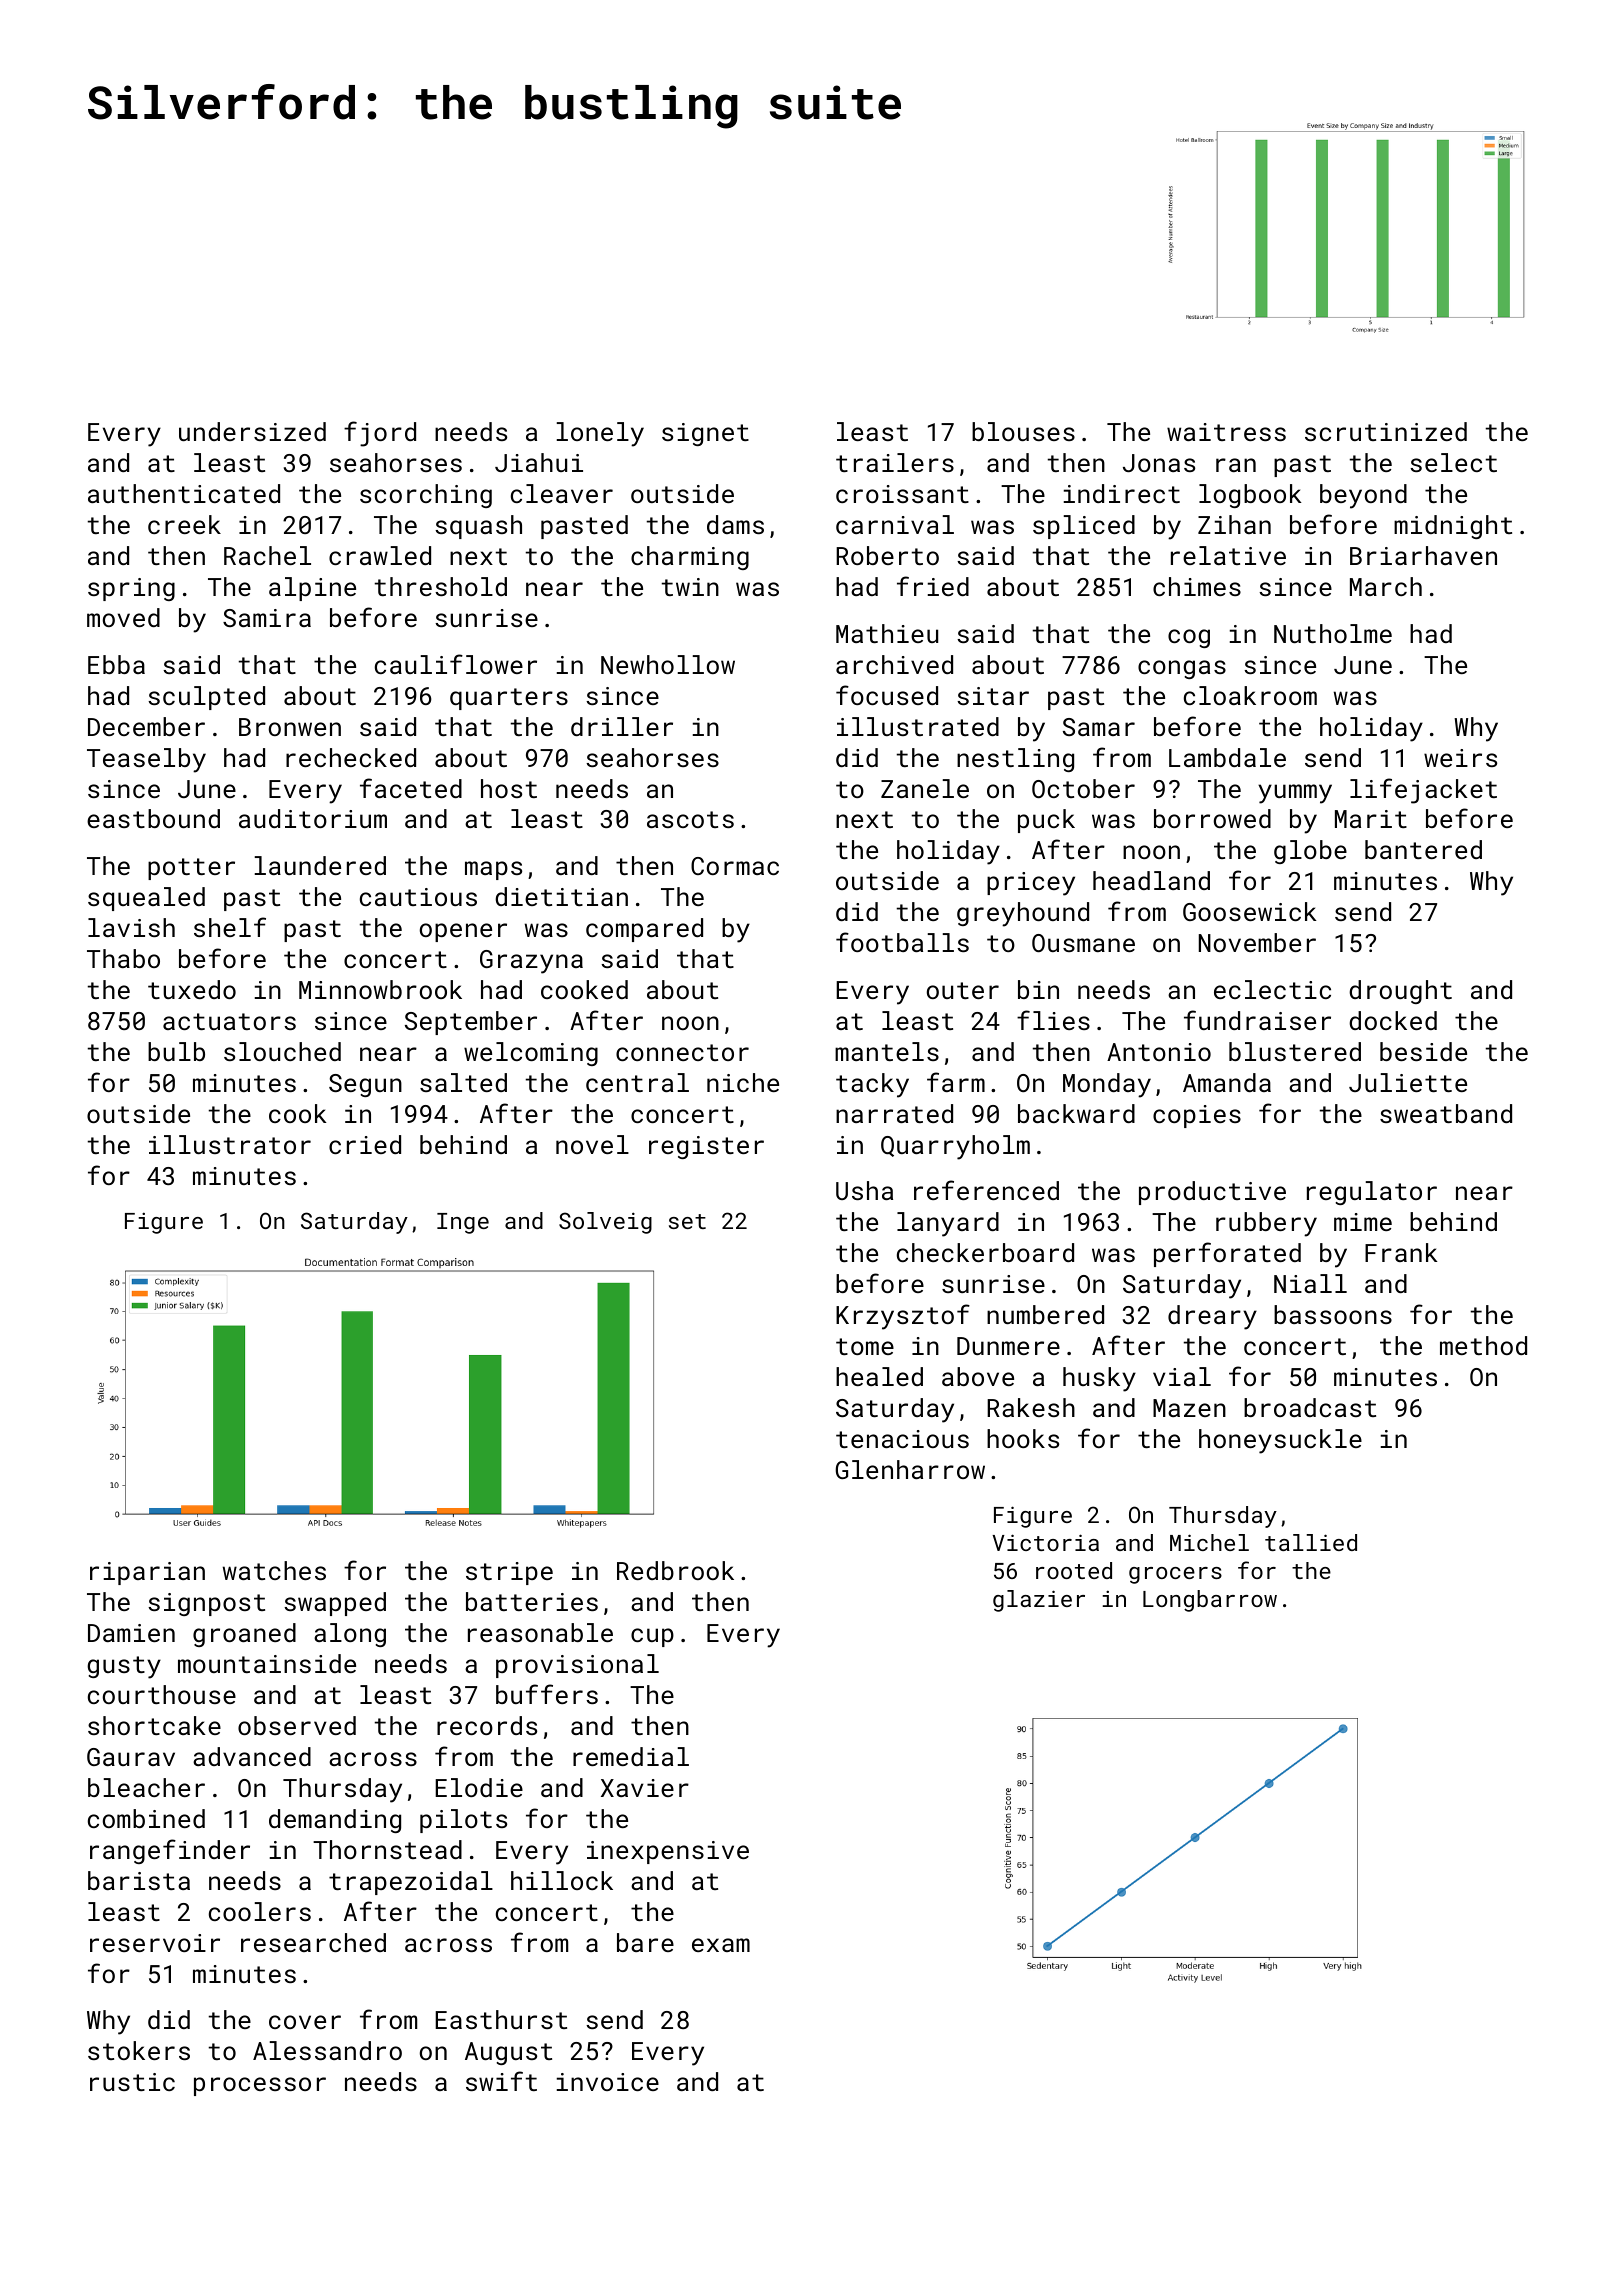 This screenshot has height=2292, width=1620. I want to click on invoice, so click(608, 2082).
